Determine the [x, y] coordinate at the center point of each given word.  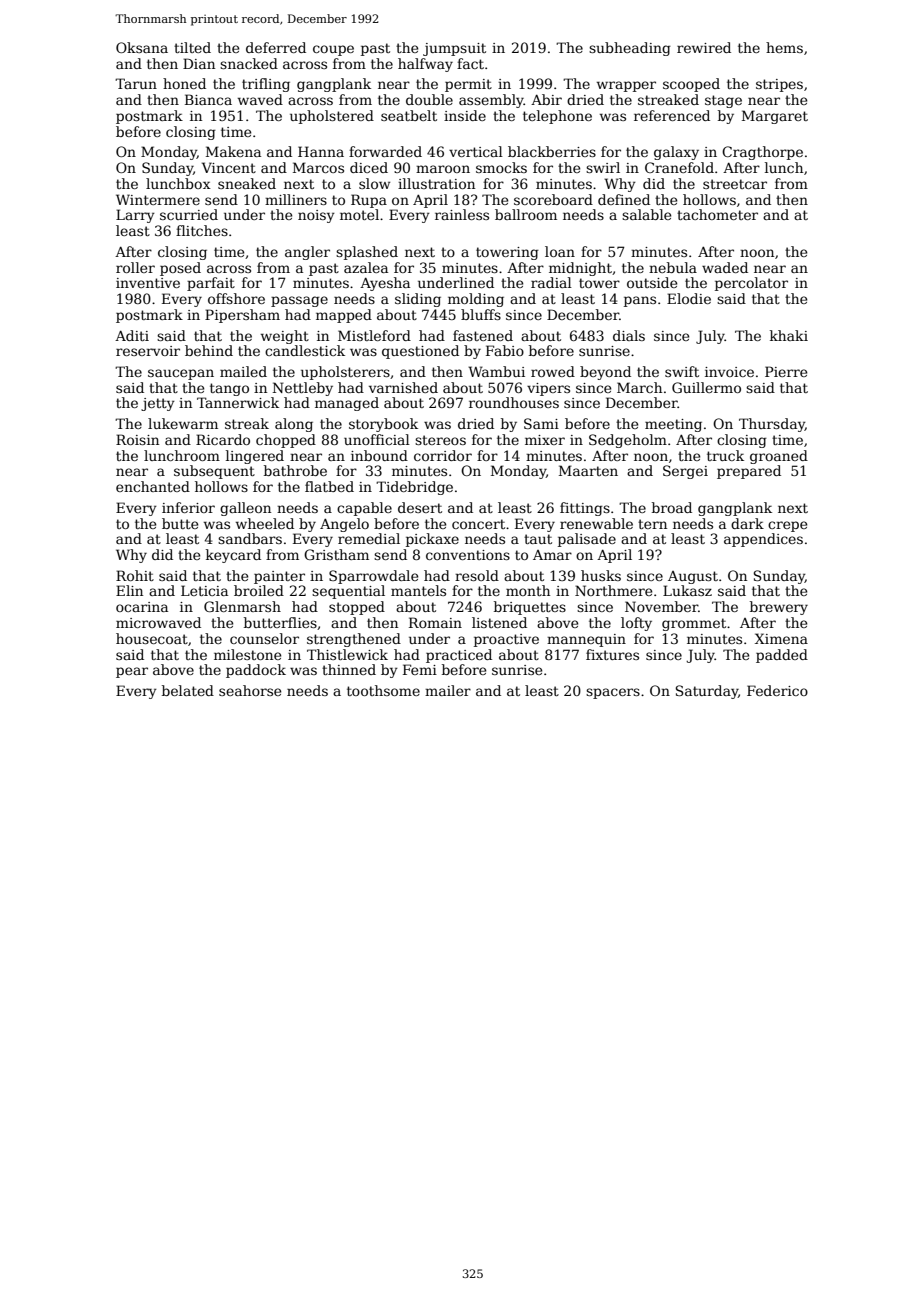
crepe [787, 526]
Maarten [588, 470]
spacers [613, 693]
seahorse [250, 690]
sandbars [250, 538]
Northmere [613, 590]
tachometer [717, 214]
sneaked [247, 183]
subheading [630, 49]
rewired [704, 47]
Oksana [142, 47]
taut [538, 539]
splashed [367, 253]
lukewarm [183, 423]
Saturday [707, 692]
